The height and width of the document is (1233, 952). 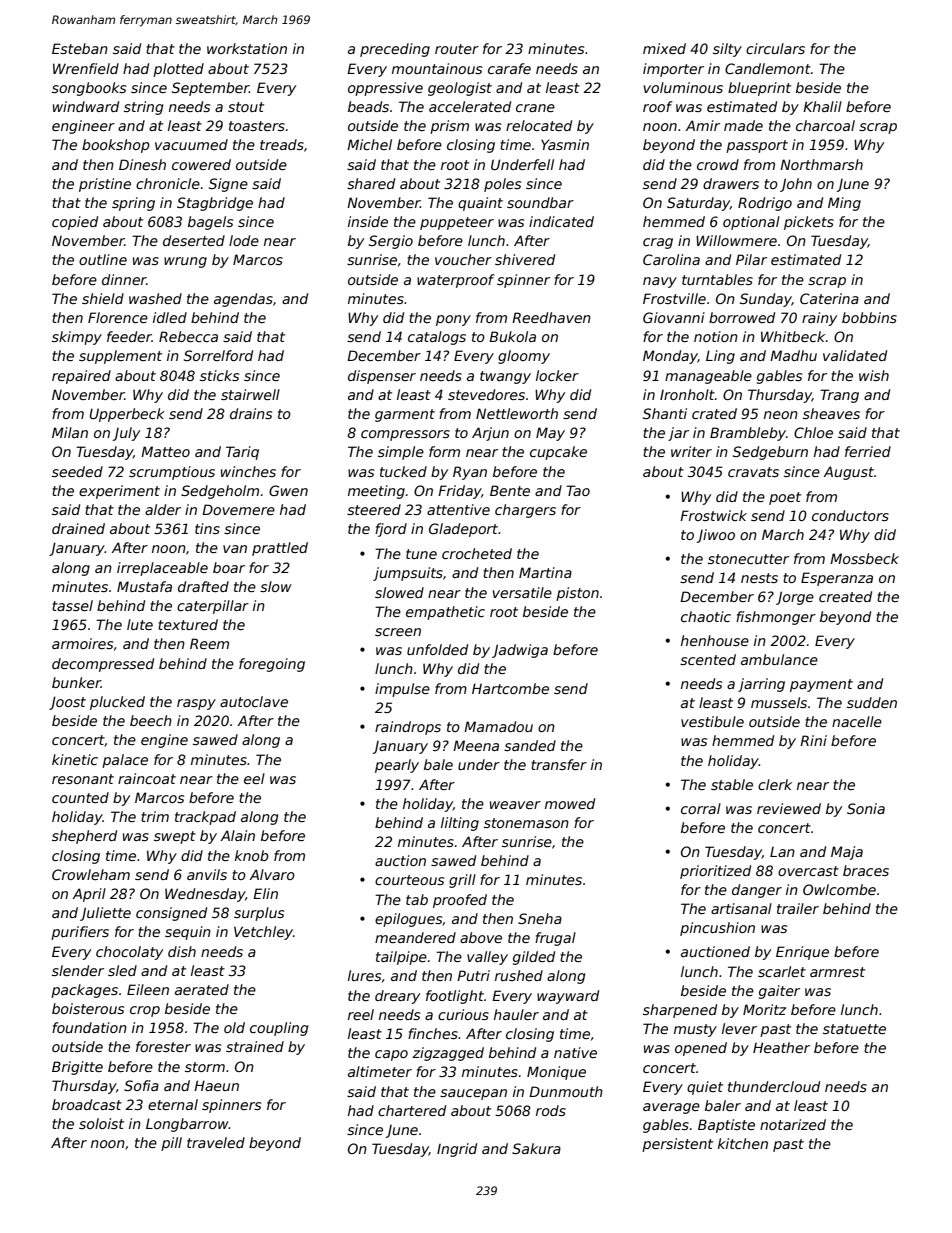 What do you see at coordinates (570, 803) in the document?
I see `mowed` at bounding box center [570, 803].
